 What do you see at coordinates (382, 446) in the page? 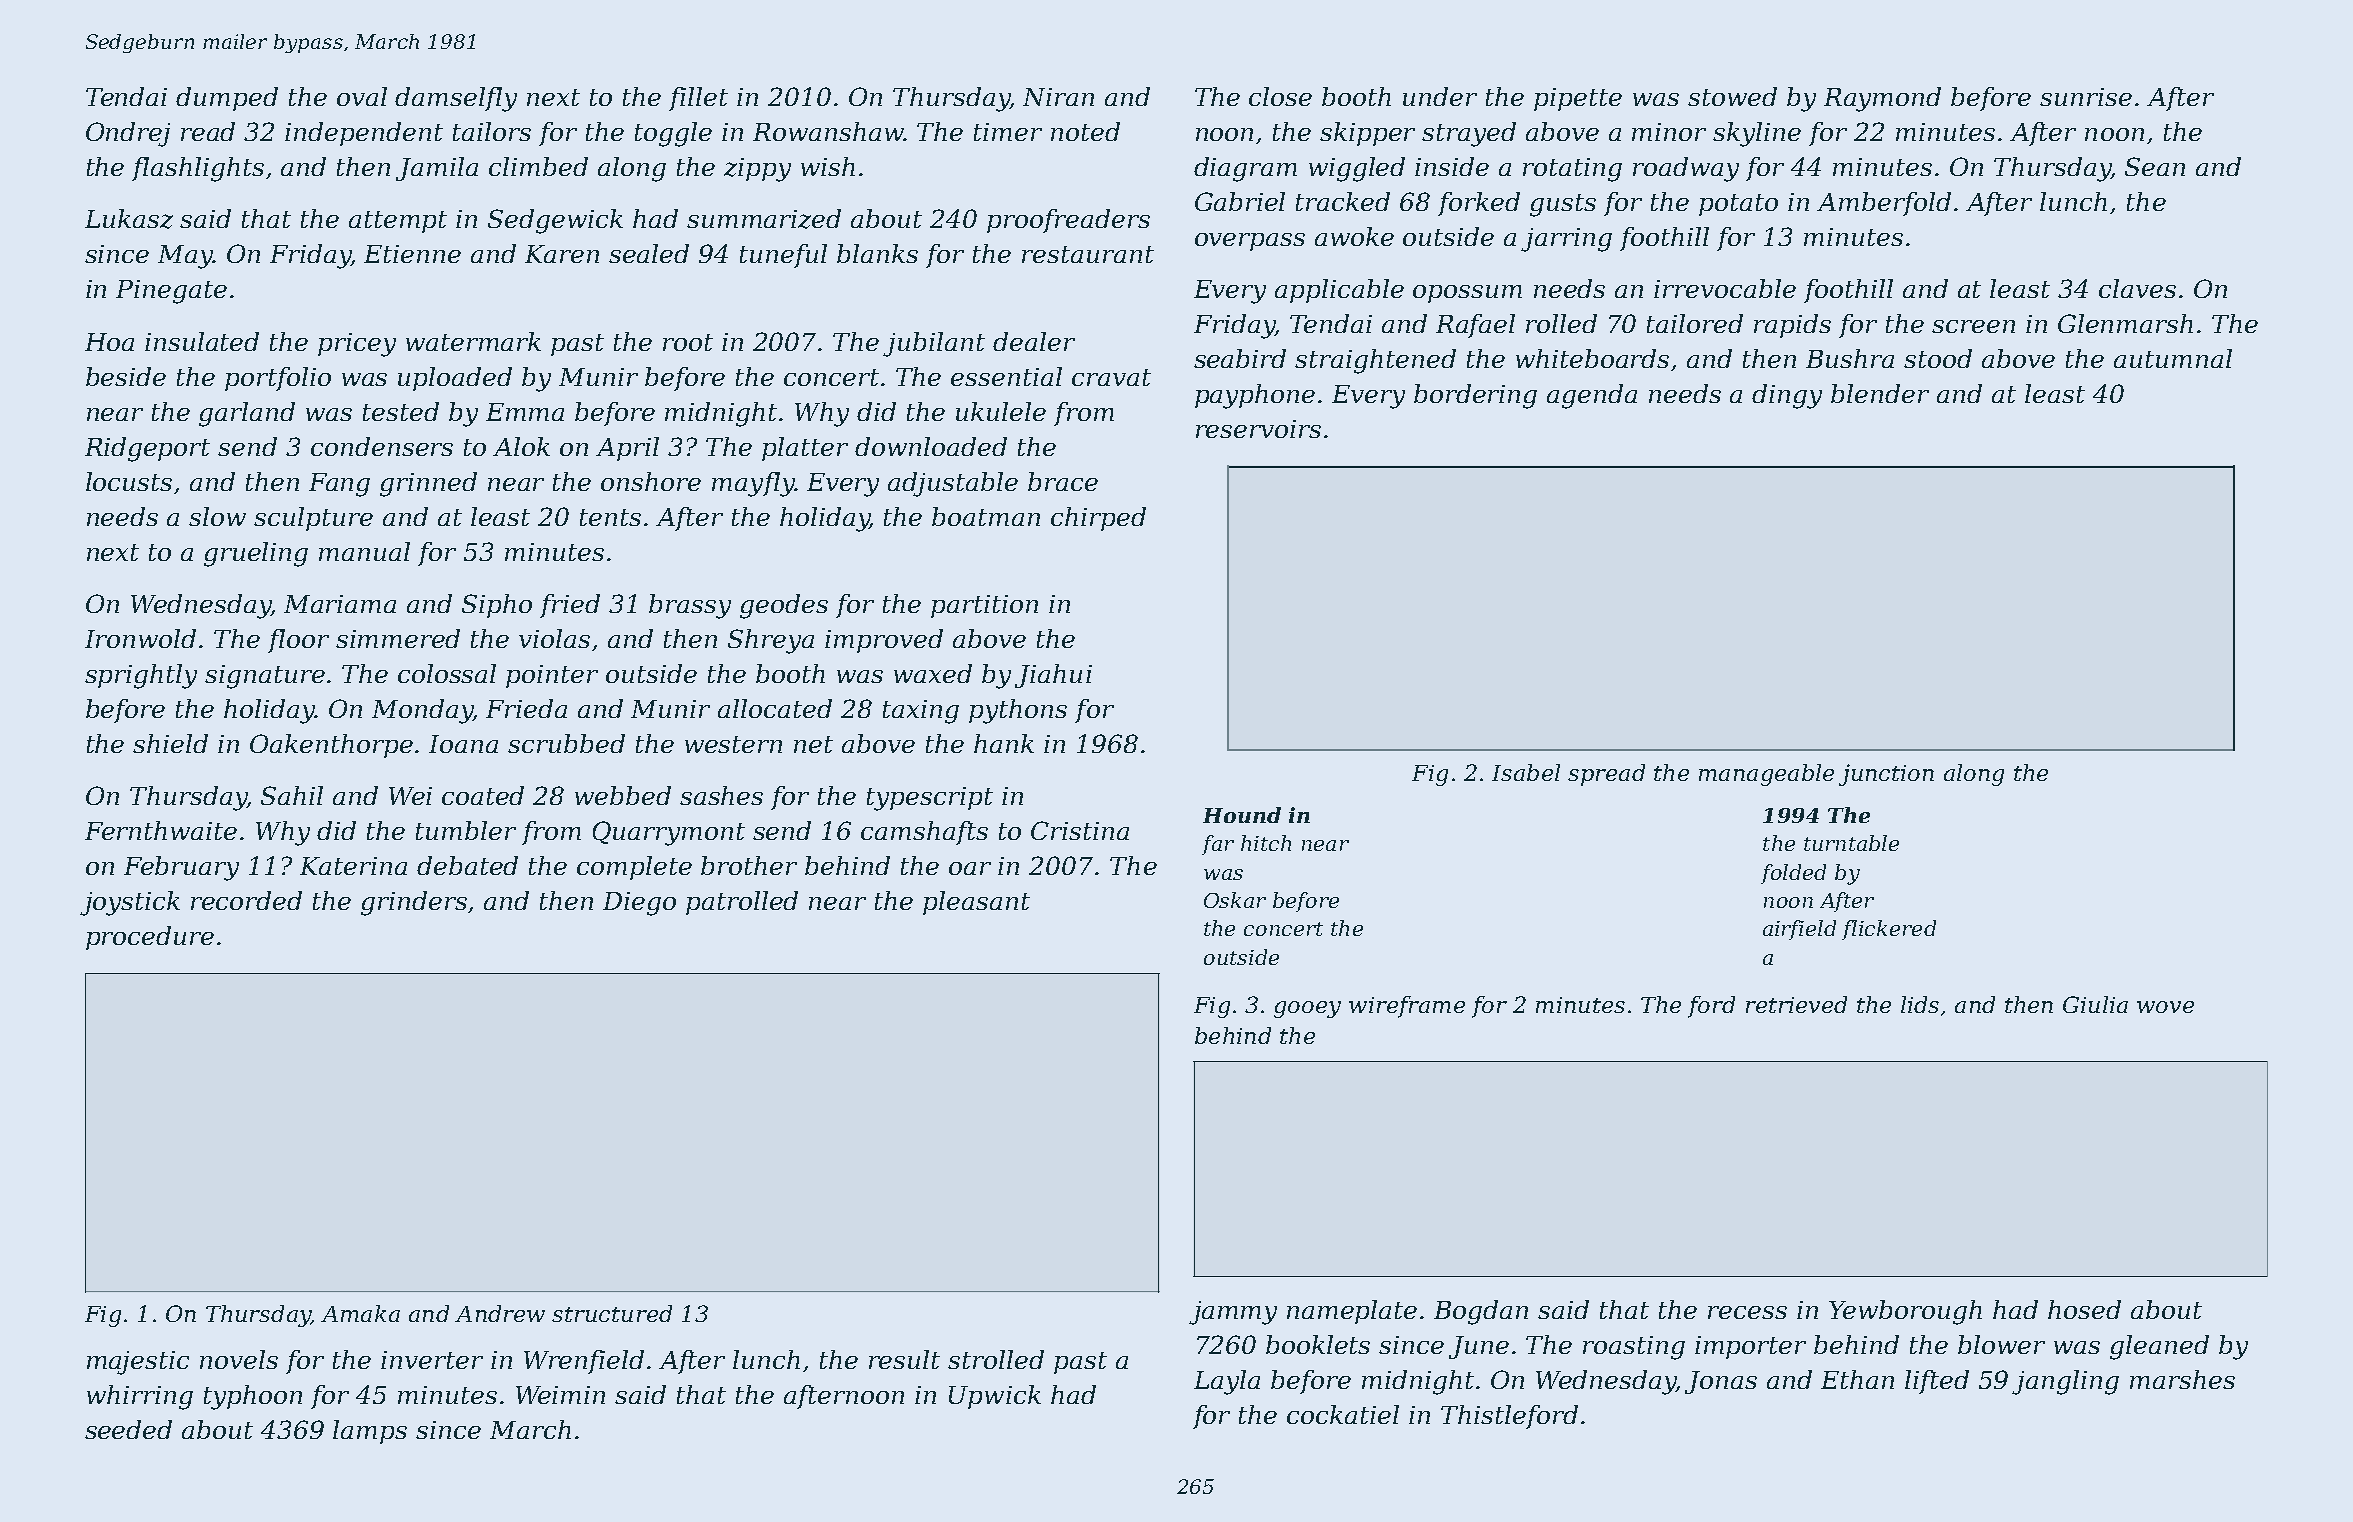
I see `condensers` at bounding box center [382, 446].
